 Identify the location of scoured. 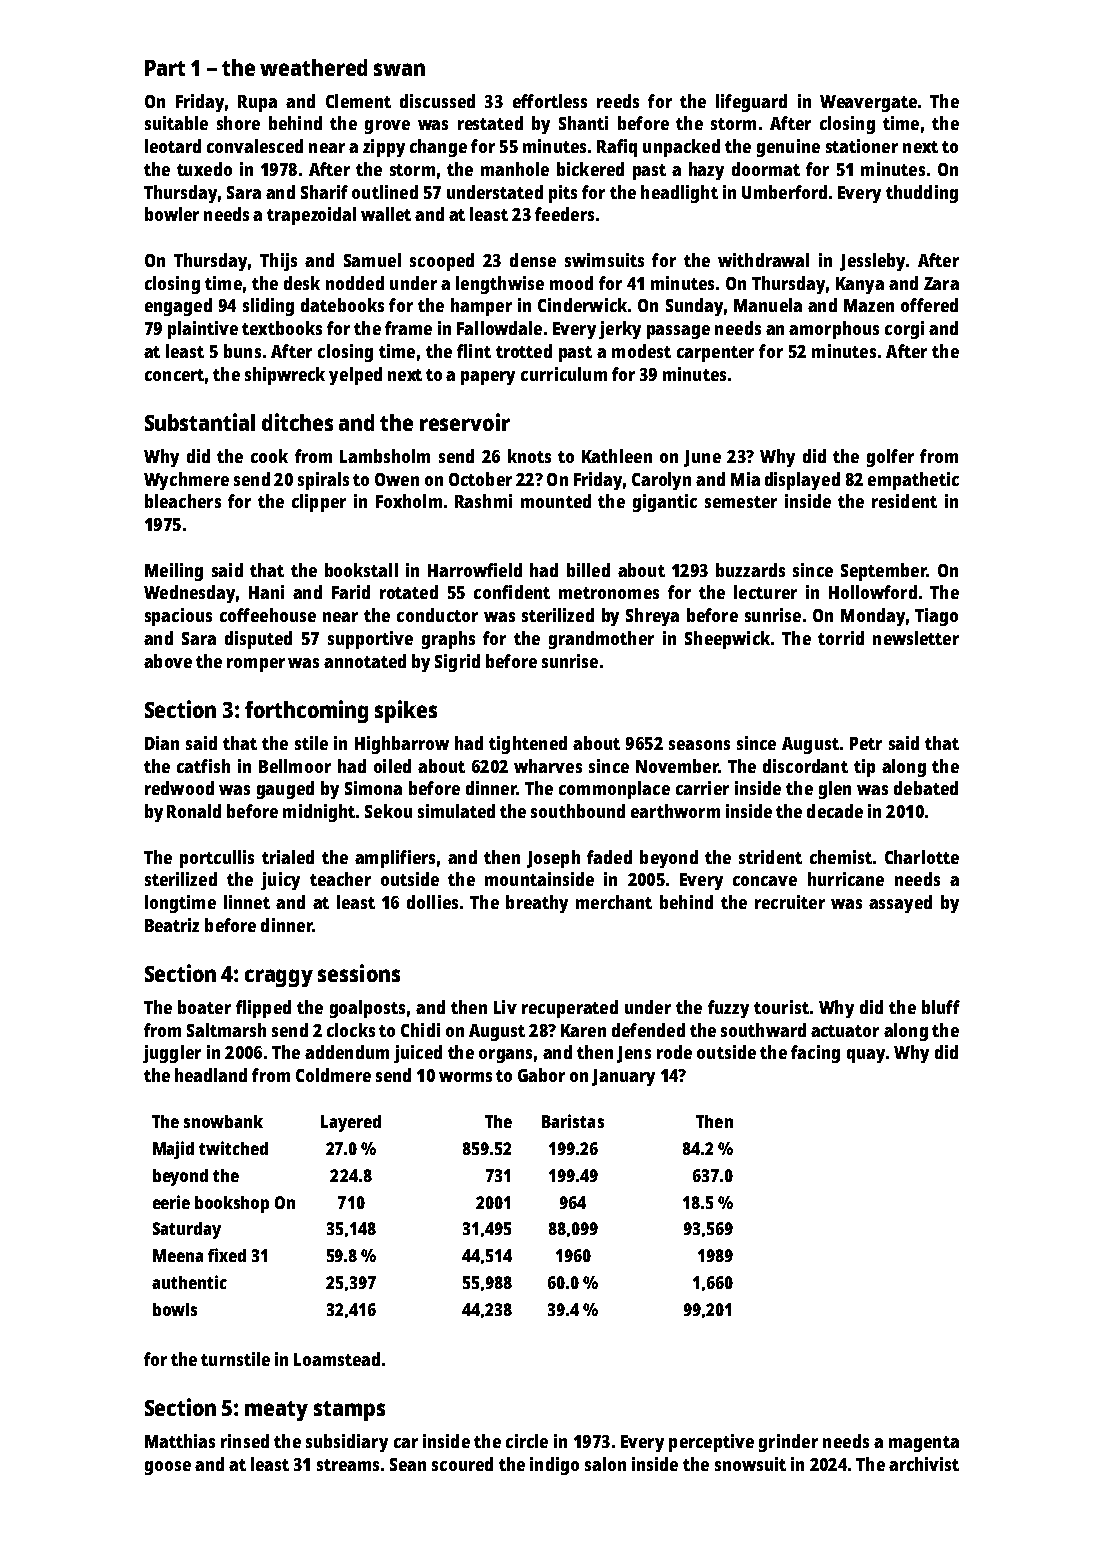
(462, 1464).
